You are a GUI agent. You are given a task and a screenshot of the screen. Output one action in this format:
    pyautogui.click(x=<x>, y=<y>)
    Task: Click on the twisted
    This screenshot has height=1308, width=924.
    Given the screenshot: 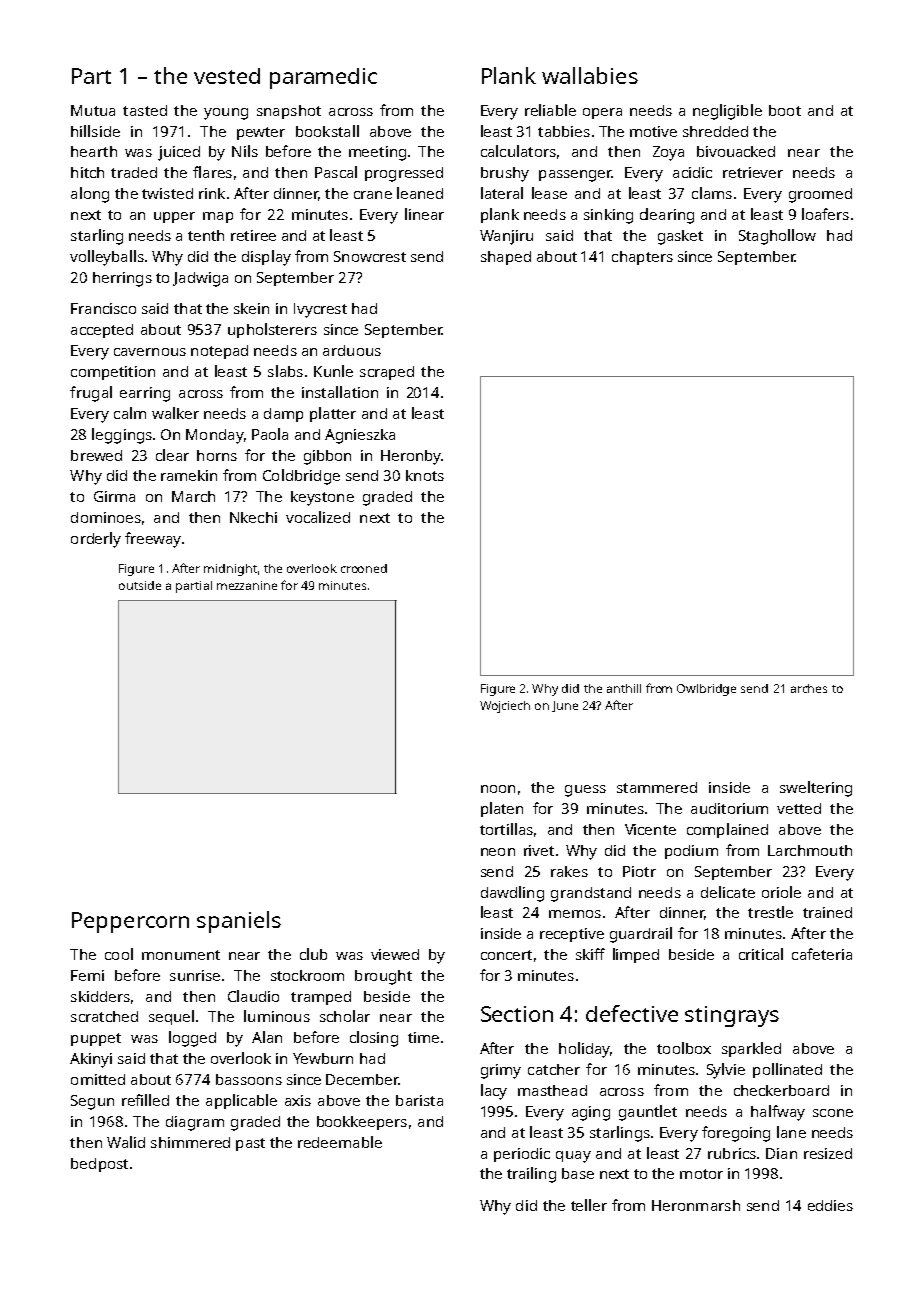 What is the action you would take?
    pyautogui.click(x=167, y=193)
